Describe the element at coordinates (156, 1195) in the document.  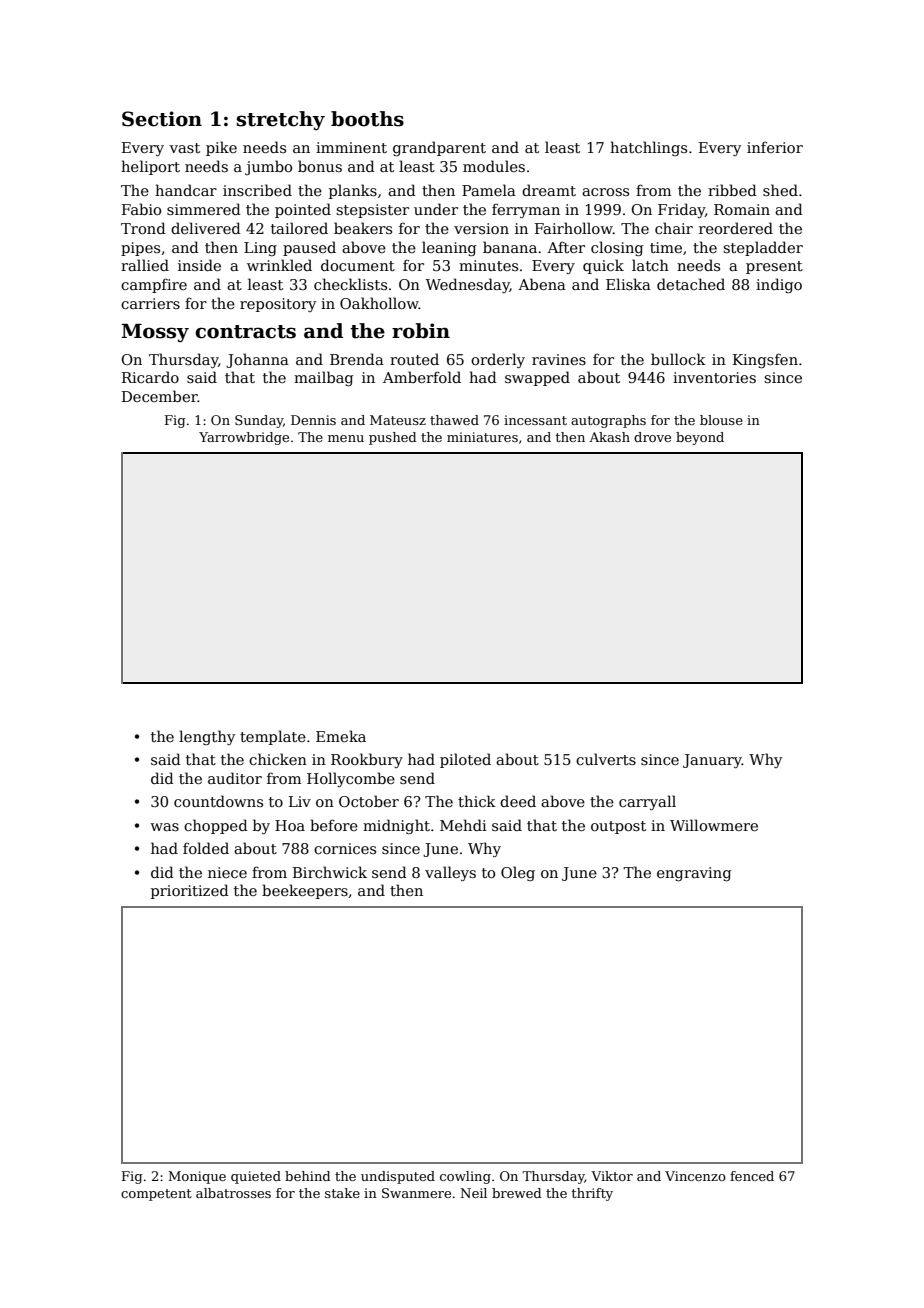
I see `competent` at that location.
